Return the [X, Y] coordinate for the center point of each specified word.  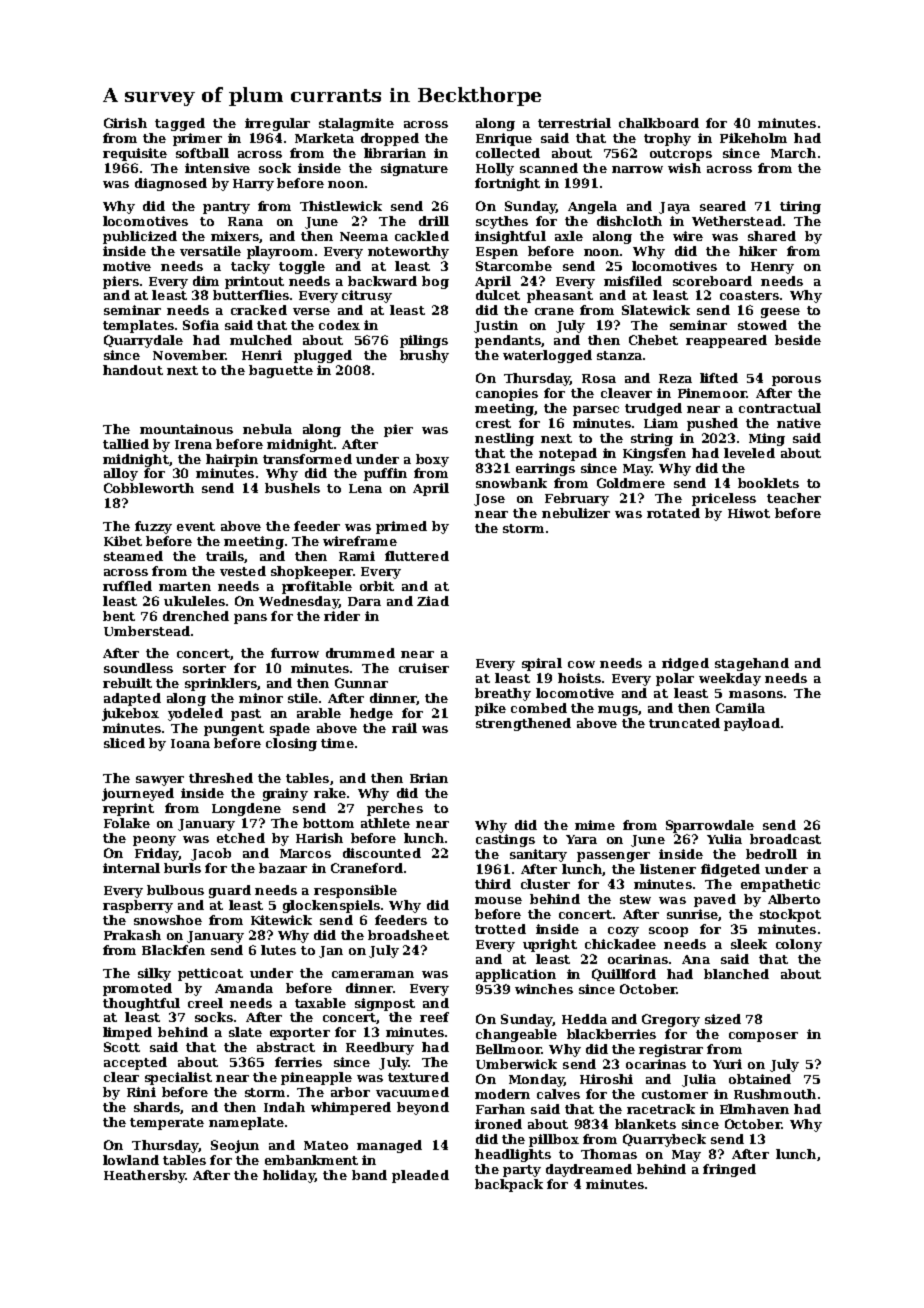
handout [133, 370]
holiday [289, 1176]
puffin [385, 474]
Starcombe [514, 266]
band [369, 1175]
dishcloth [629, 221]
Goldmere [631, 483]
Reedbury [380, 1048]
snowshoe [168, 920]
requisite [135, 154]
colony [799, 945]
